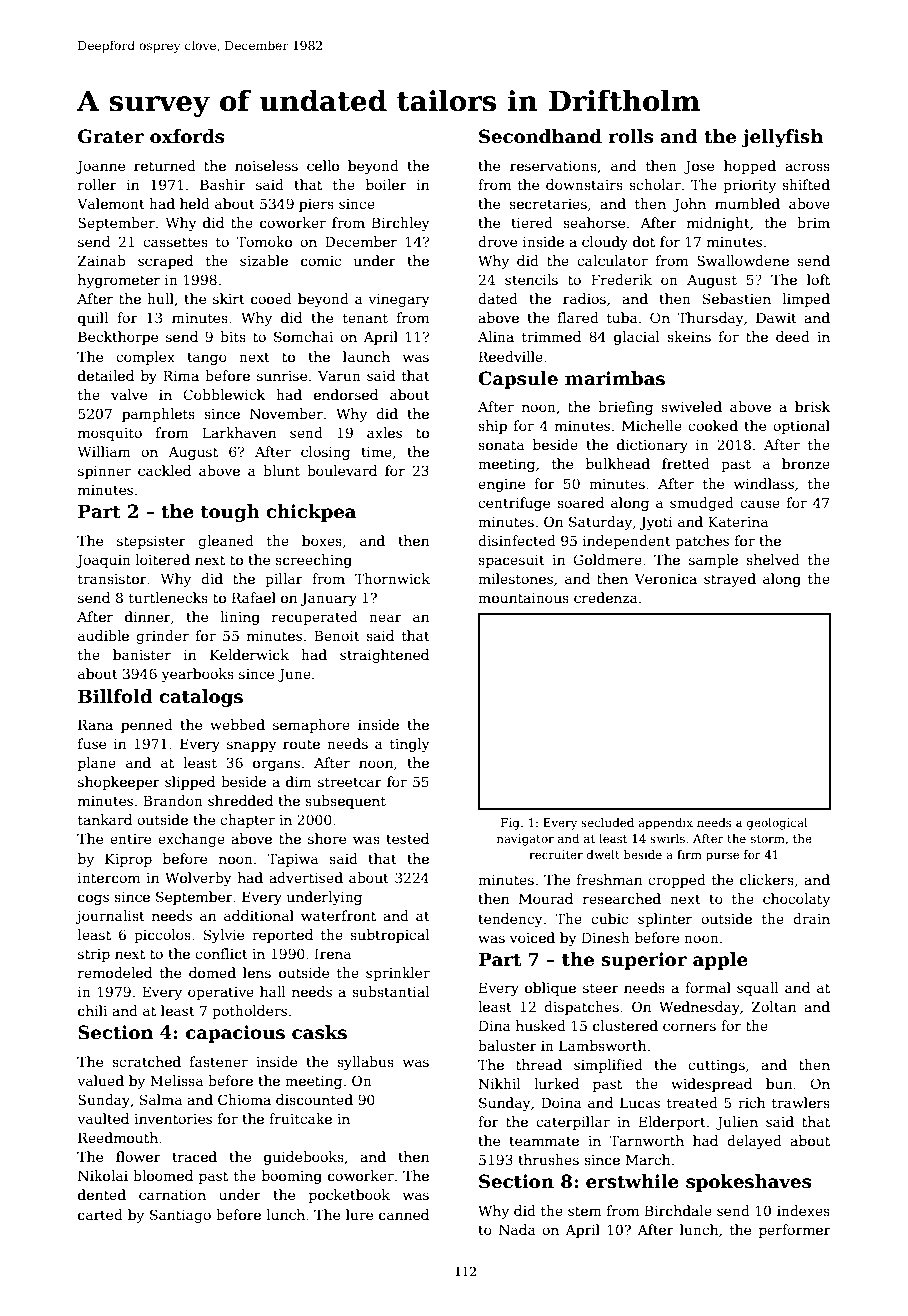  Describe the element at coordinates (500, 1083) in the page. I see `Nikhil` at that location.
